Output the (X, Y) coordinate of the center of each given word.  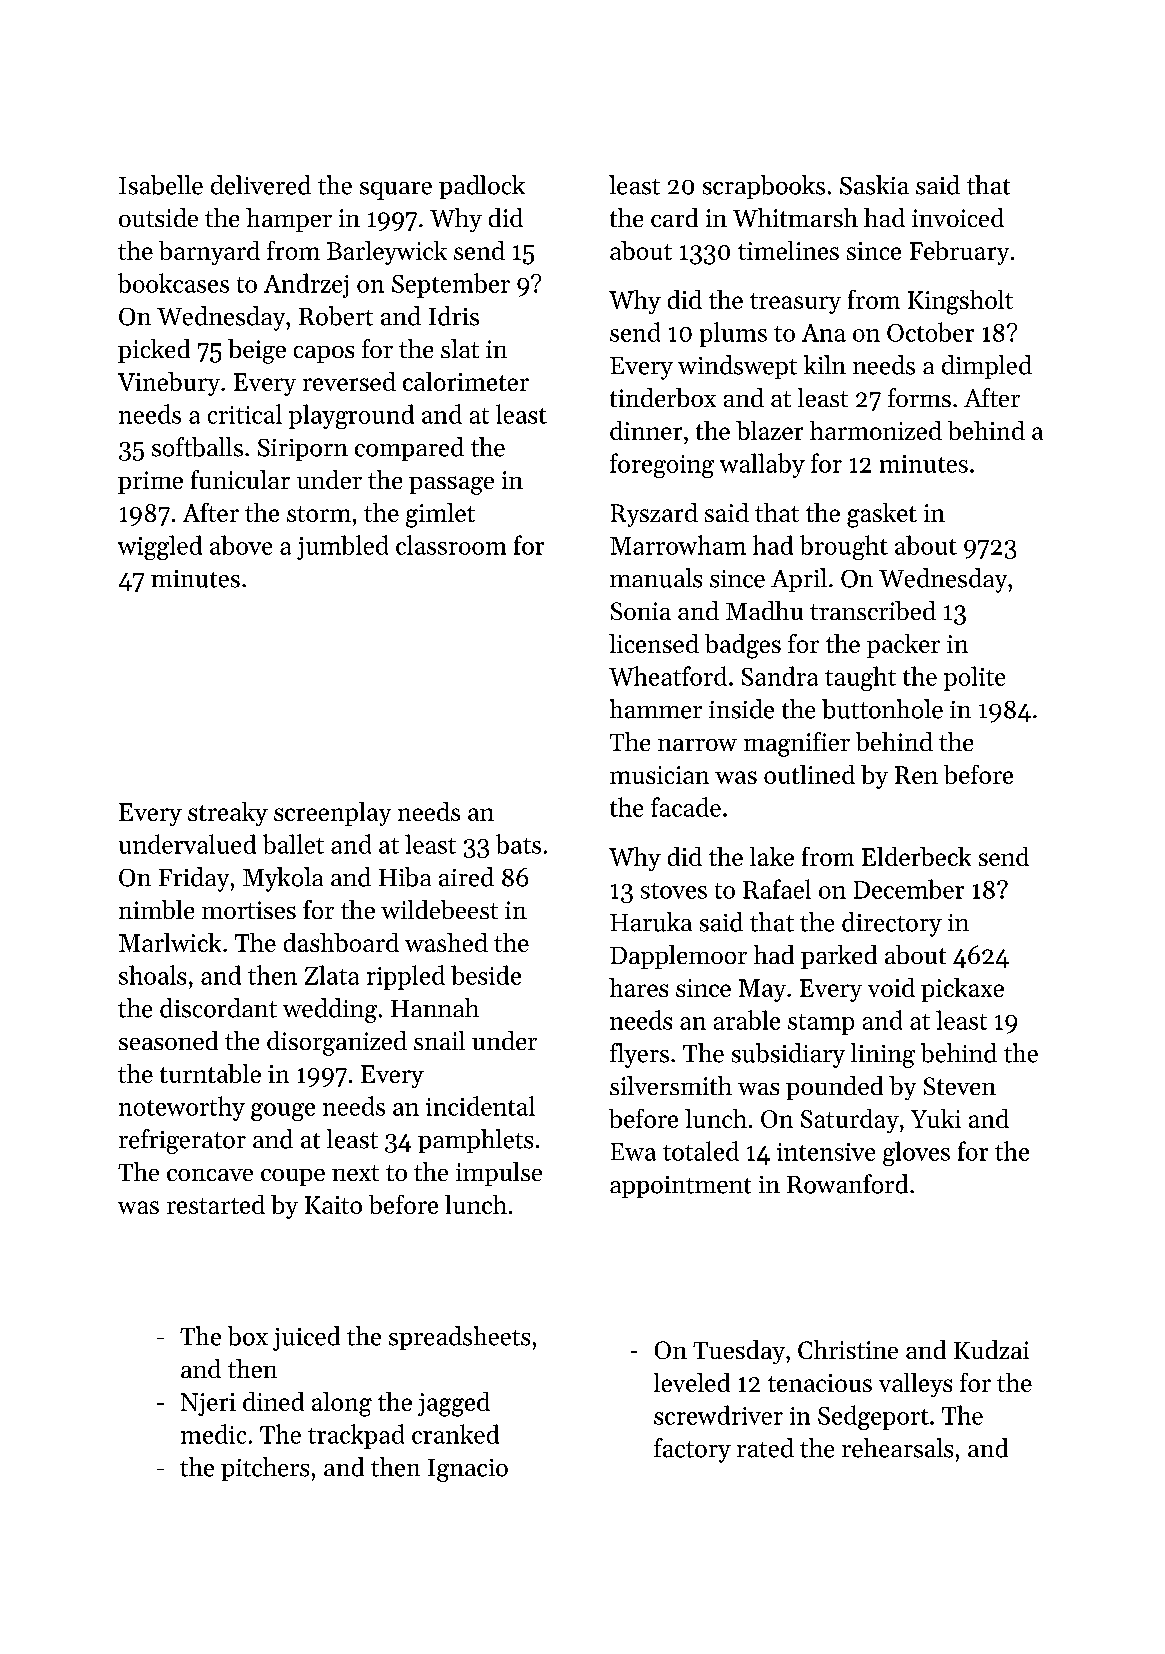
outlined (809, 774)
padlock (482, 187)
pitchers (265, 1469)
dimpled (987, 367)
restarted (216, 1204)
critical (245, 414)
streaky (228, 814)
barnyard (209, 253)
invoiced (958, 217)
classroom (451, 545)
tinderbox (663, 397)
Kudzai (991, 1349)
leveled (692, 1382)
